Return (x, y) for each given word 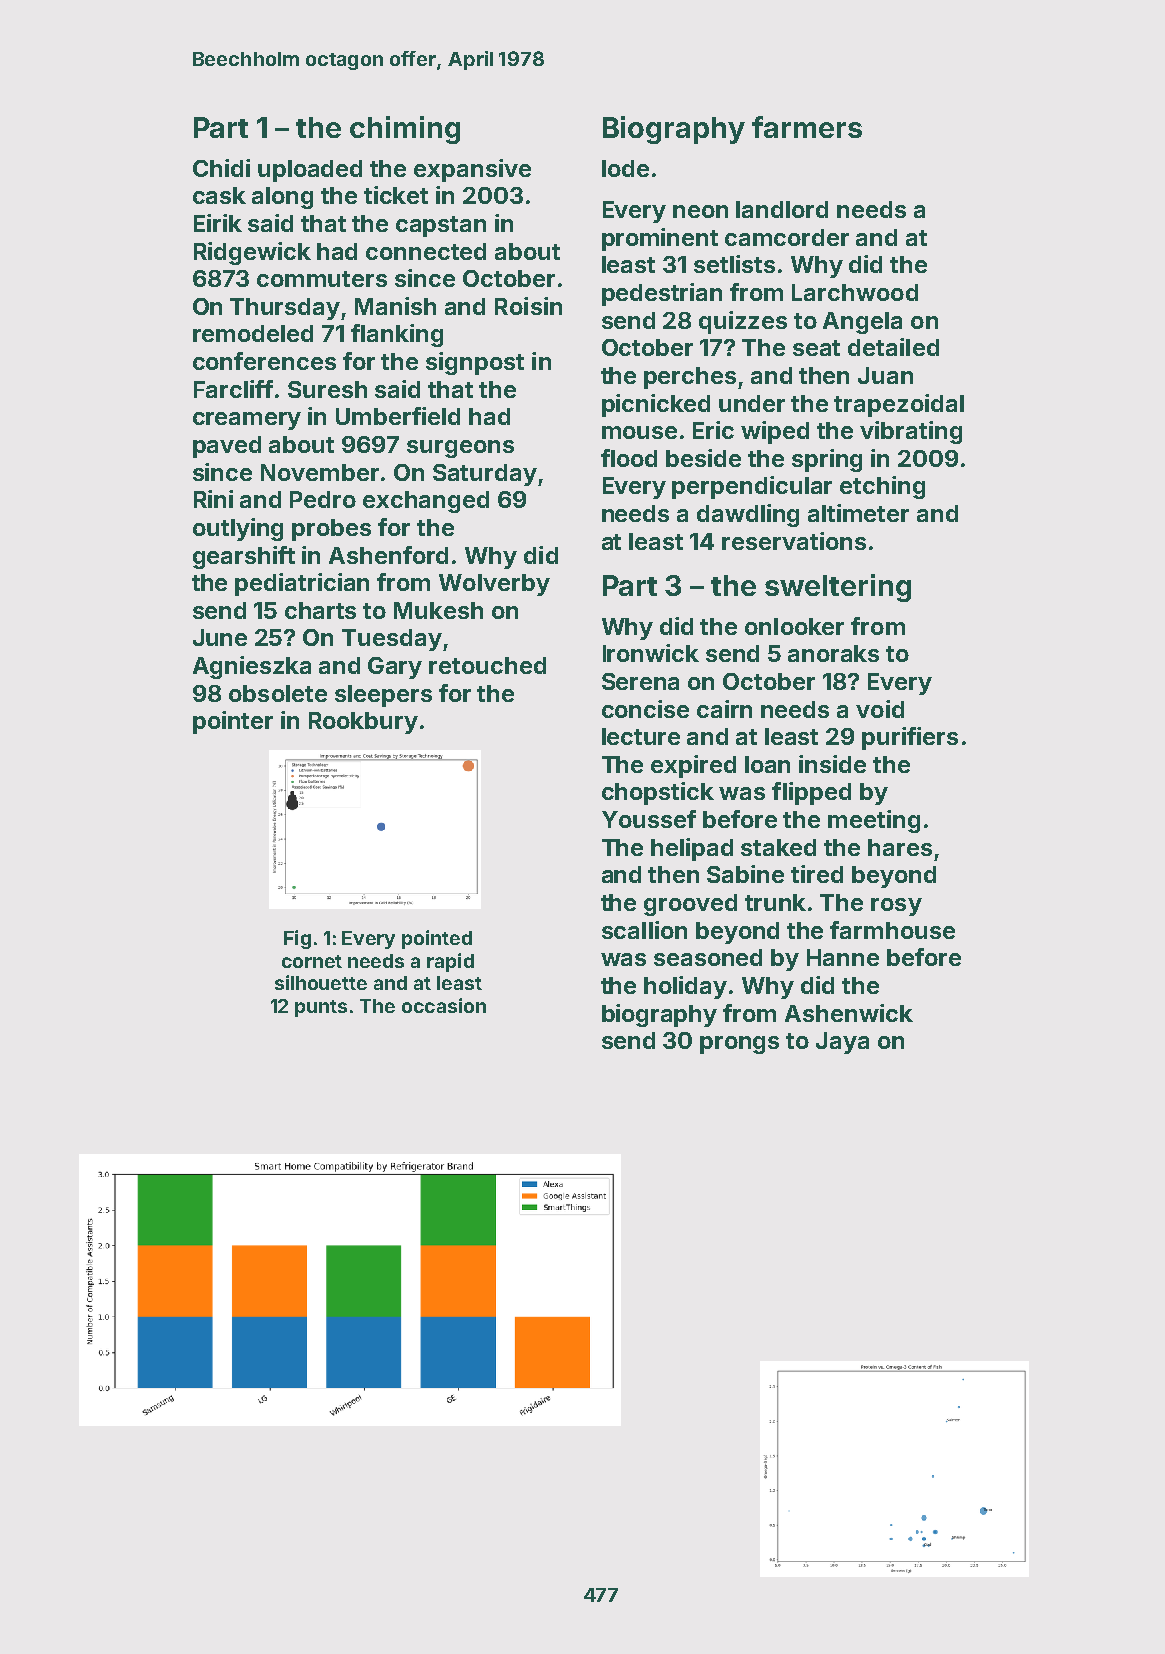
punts (321, 1008)
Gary (395, 668)
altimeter (858, 513)
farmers (807, 127)
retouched (487, 665)
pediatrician (302, 584)
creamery (247, 421)
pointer (233, 722)
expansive (472, 170)
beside (703, 458)
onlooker (794, 626)
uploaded (310, 171)
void (880, 709)
